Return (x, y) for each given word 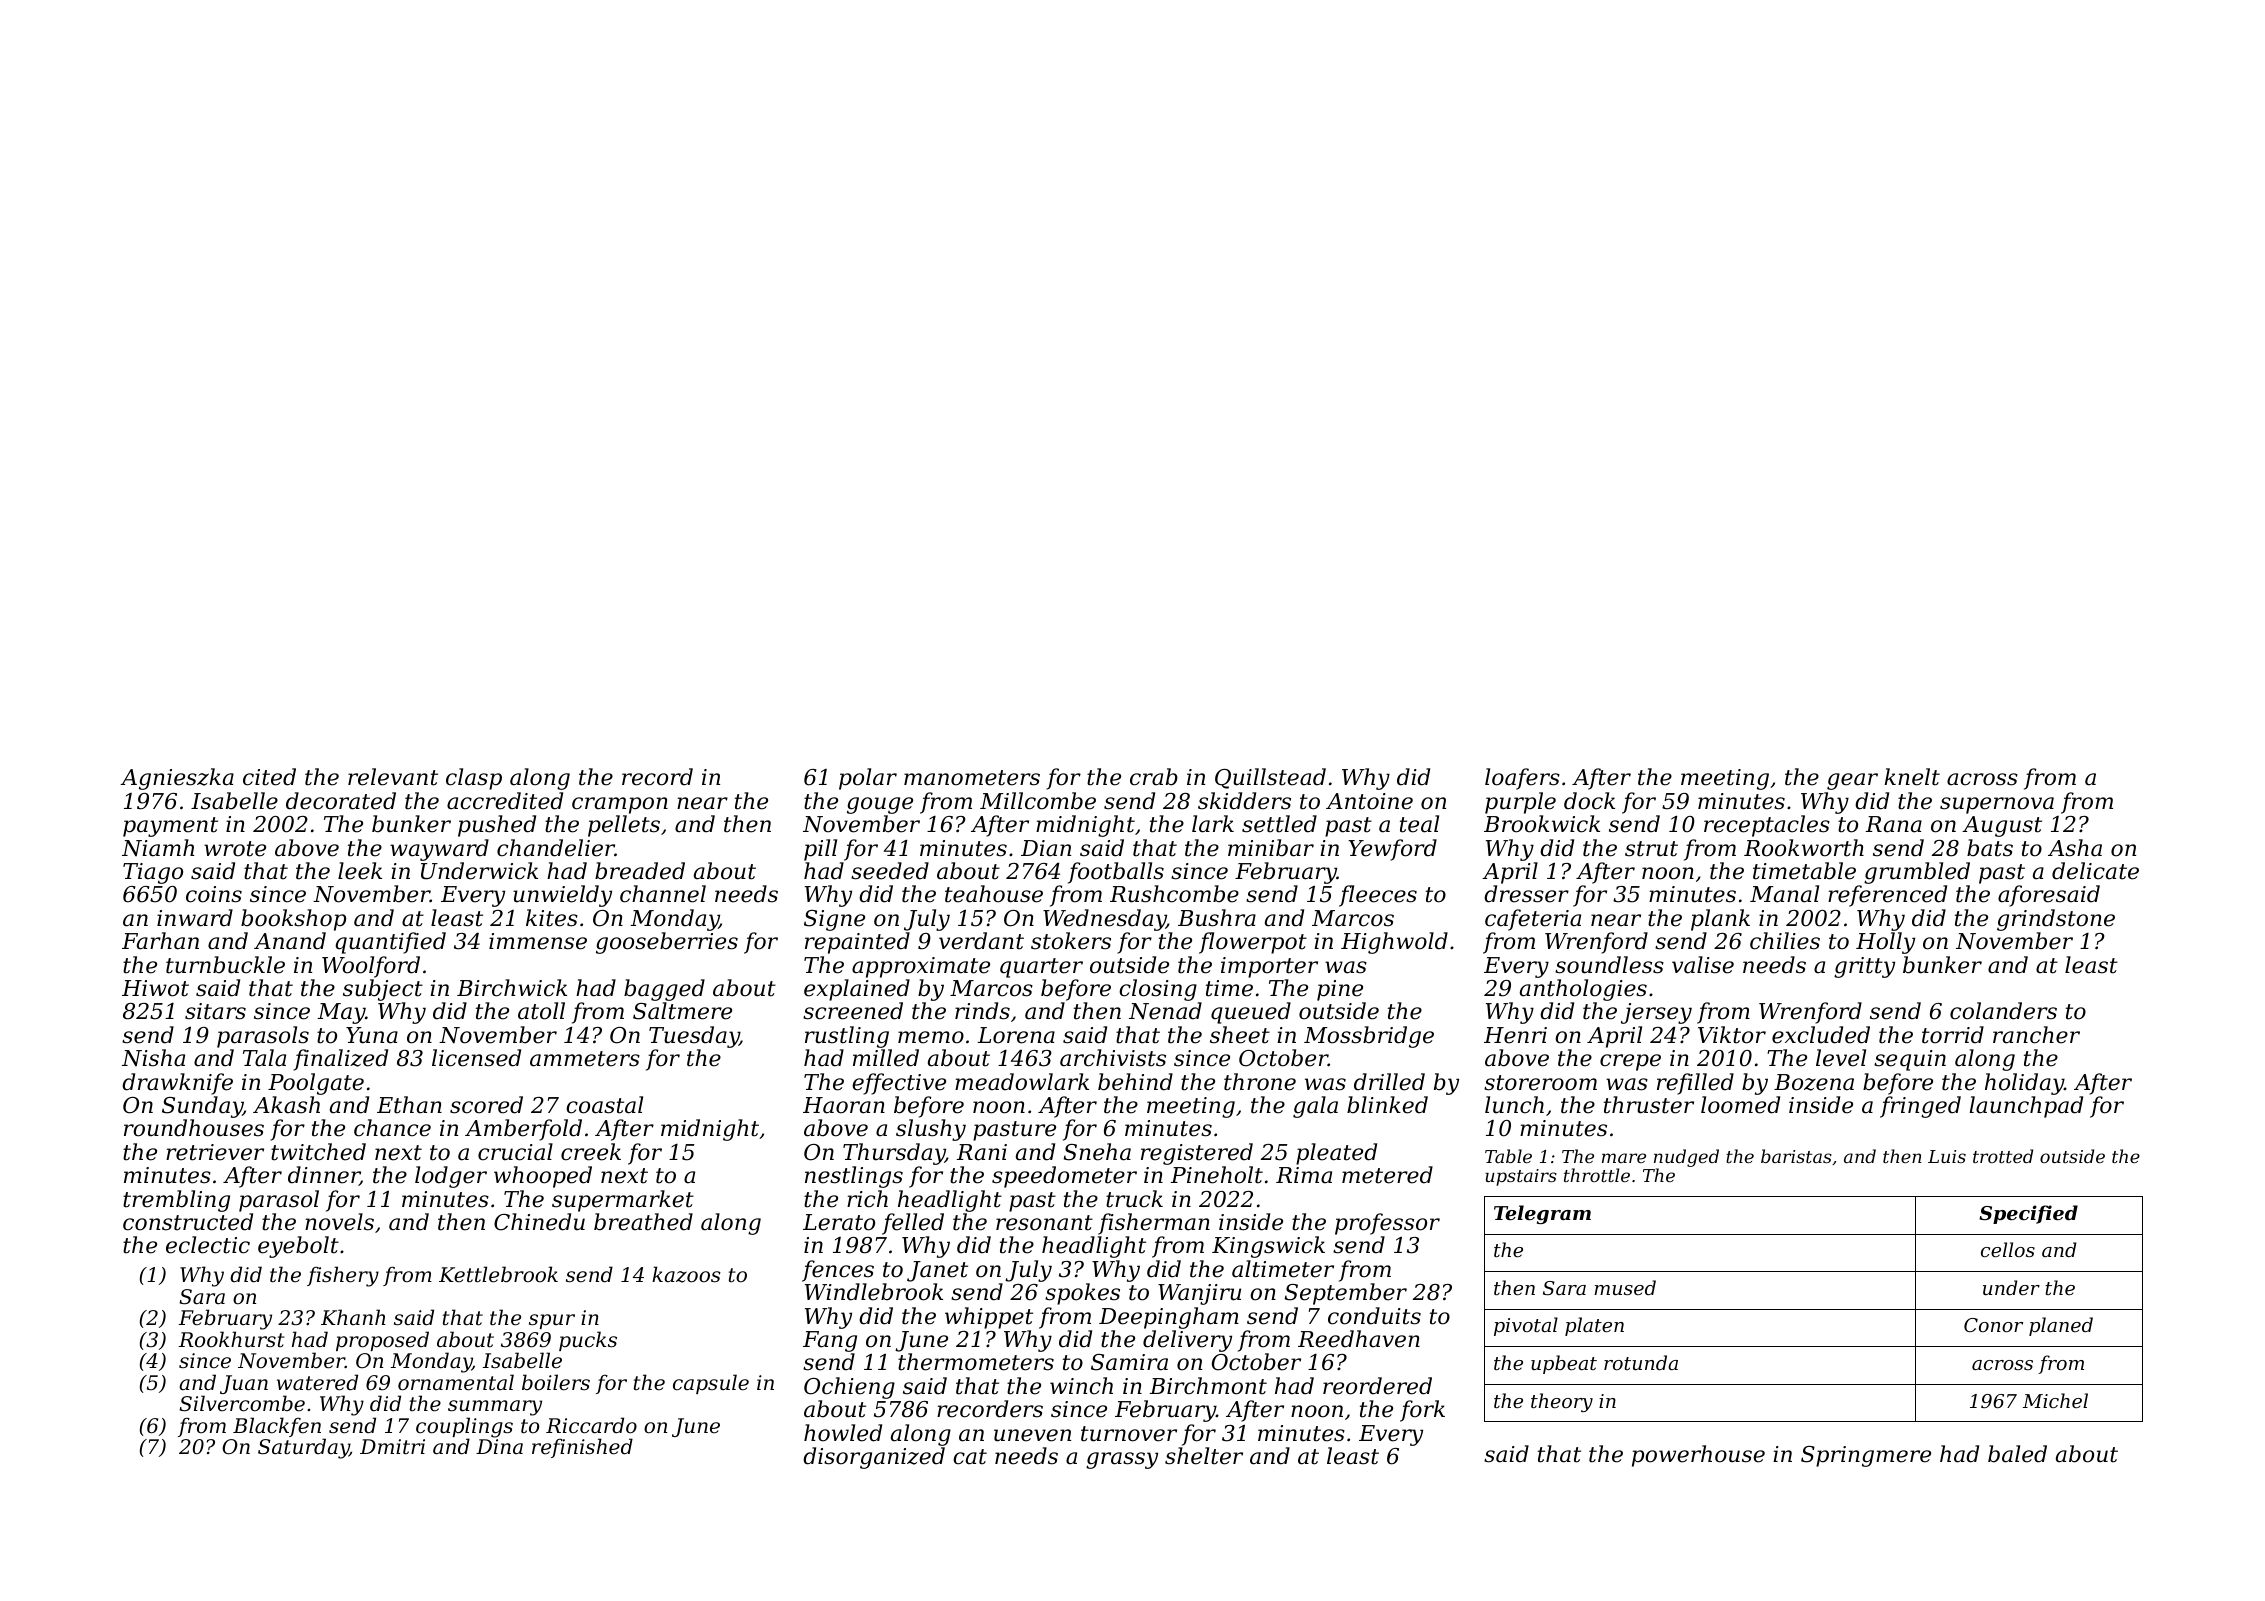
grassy (1122, 1460)
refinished (582, 1448)
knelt (1912, 777)
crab (1154, 777)
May (342, 1013)
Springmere (1866, 1456)
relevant (393, 777)
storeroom (1540, 1083)
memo (931, 1037)
